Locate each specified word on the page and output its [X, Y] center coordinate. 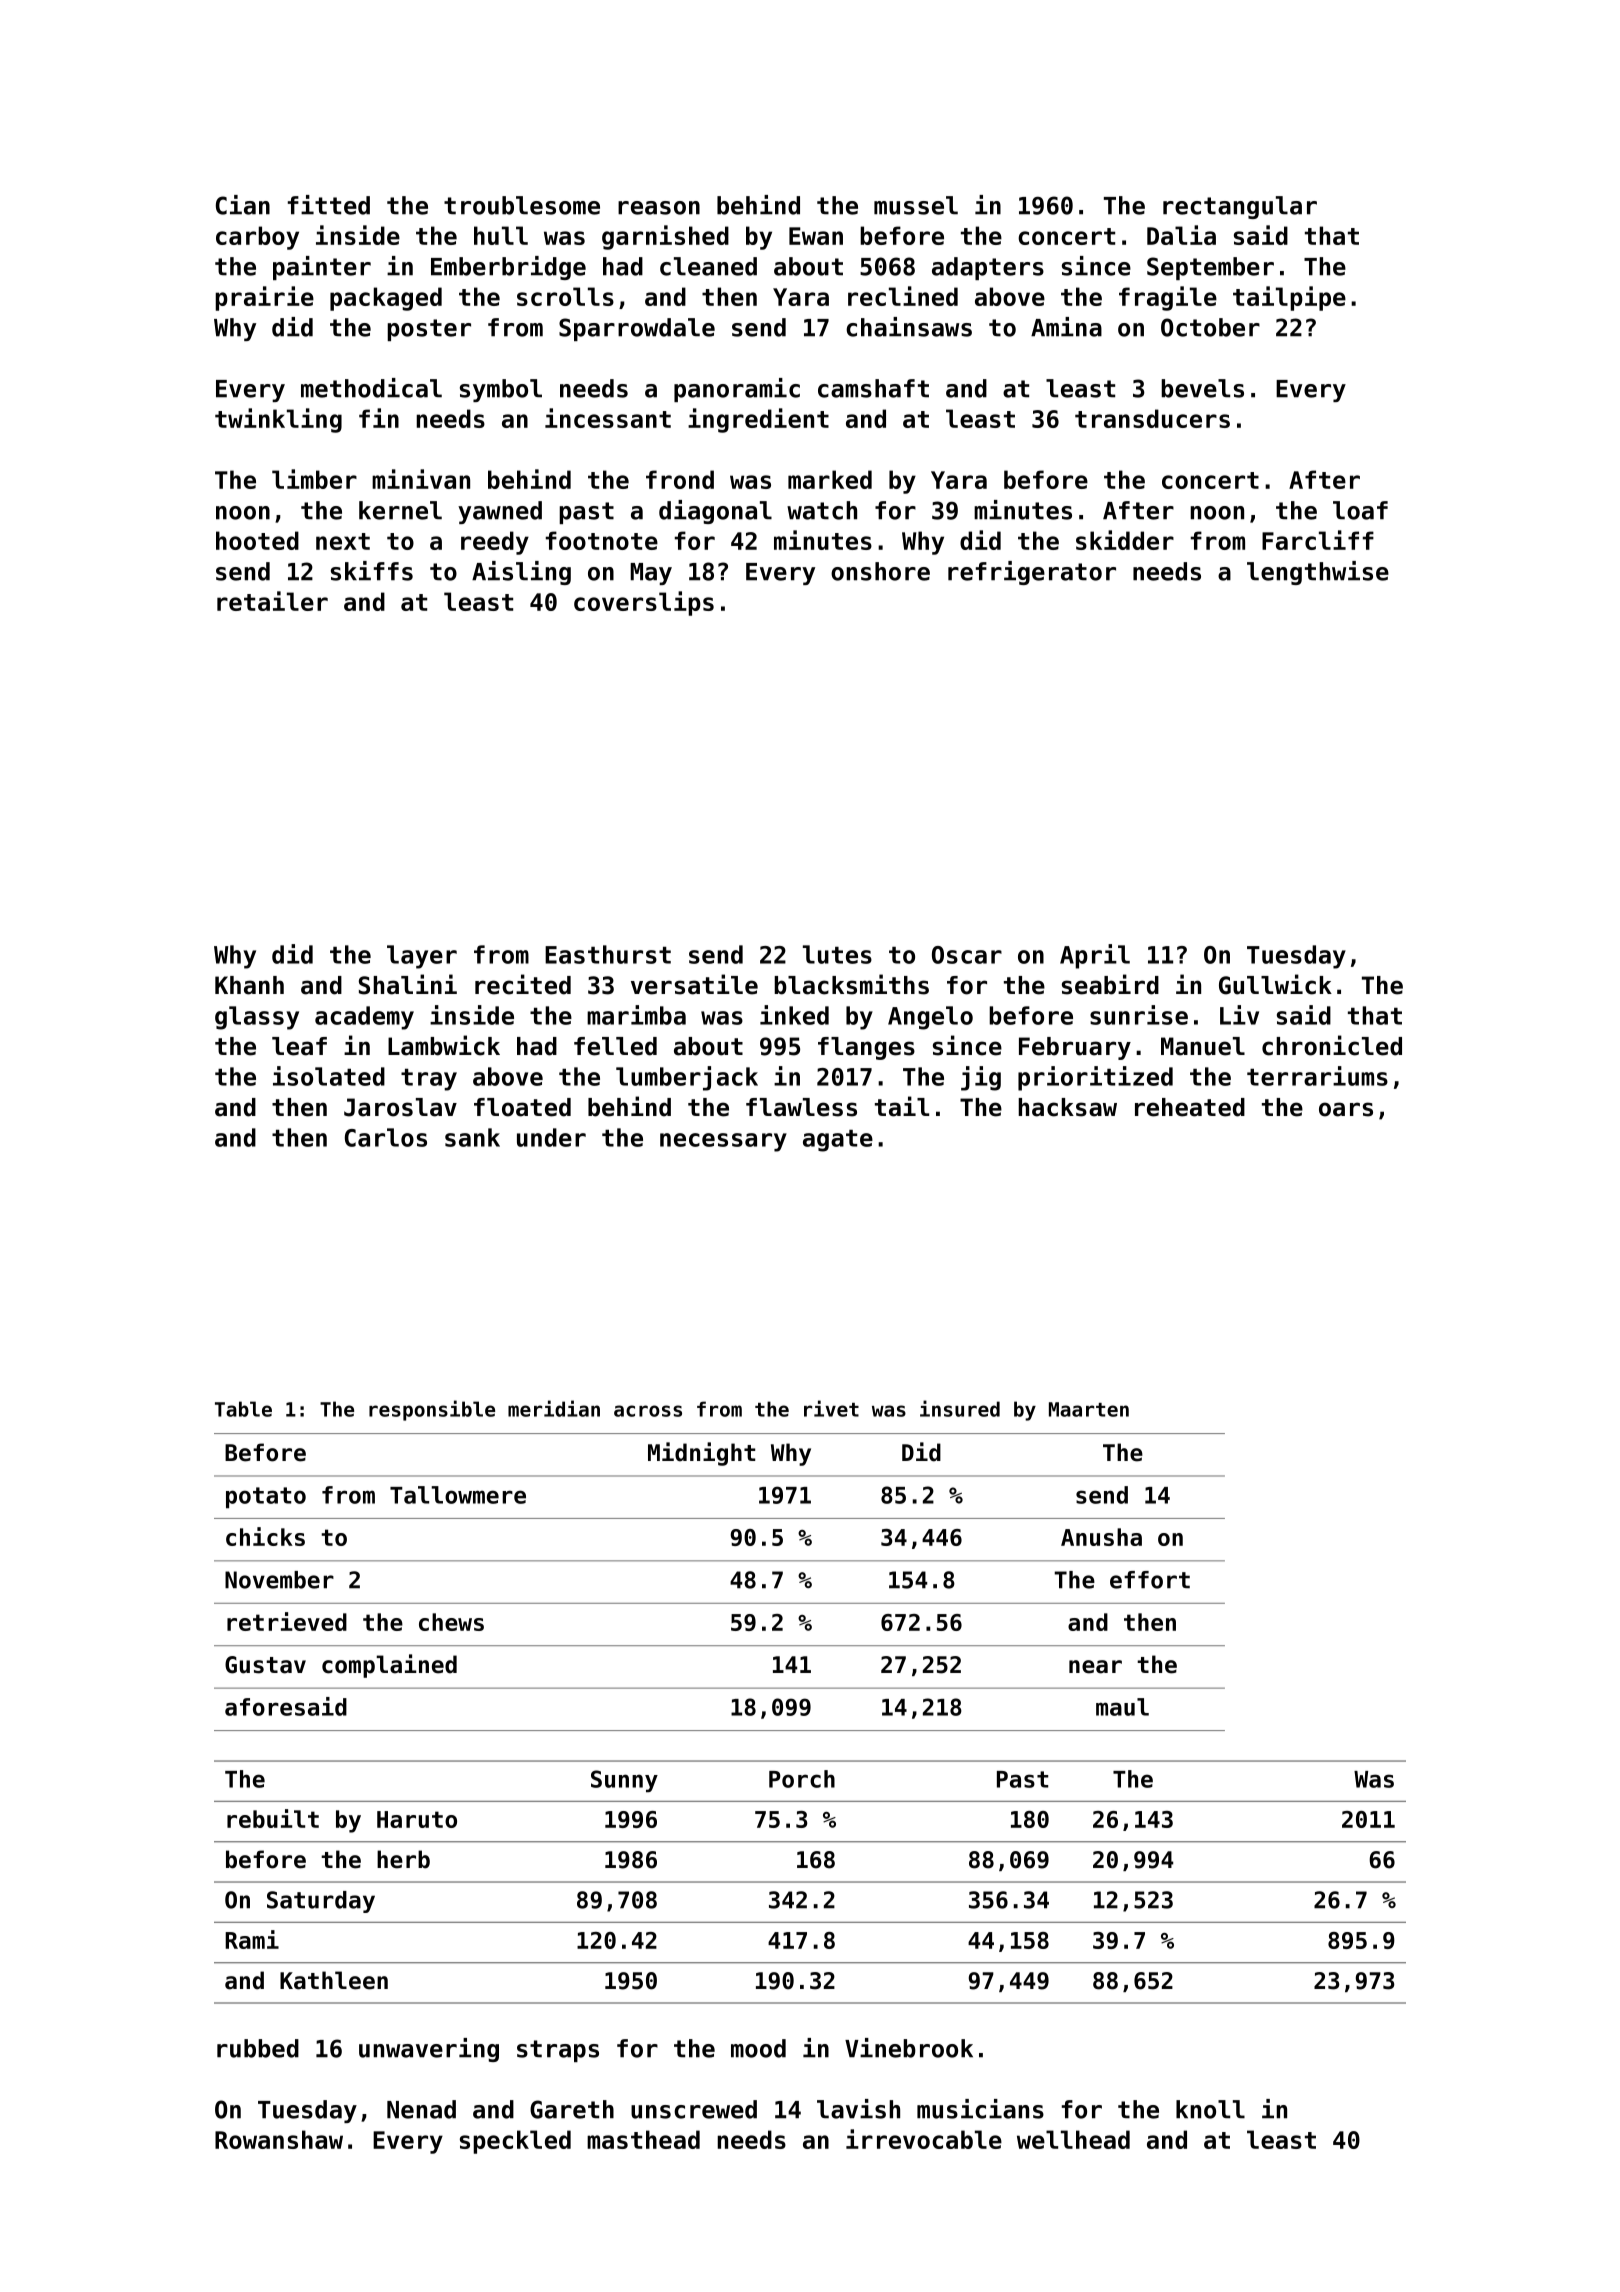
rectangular [1240, 207]
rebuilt [273, 1818]
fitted [329, 205]
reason [659, 208]
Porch [802, 1779]
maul [1122, 1707]
